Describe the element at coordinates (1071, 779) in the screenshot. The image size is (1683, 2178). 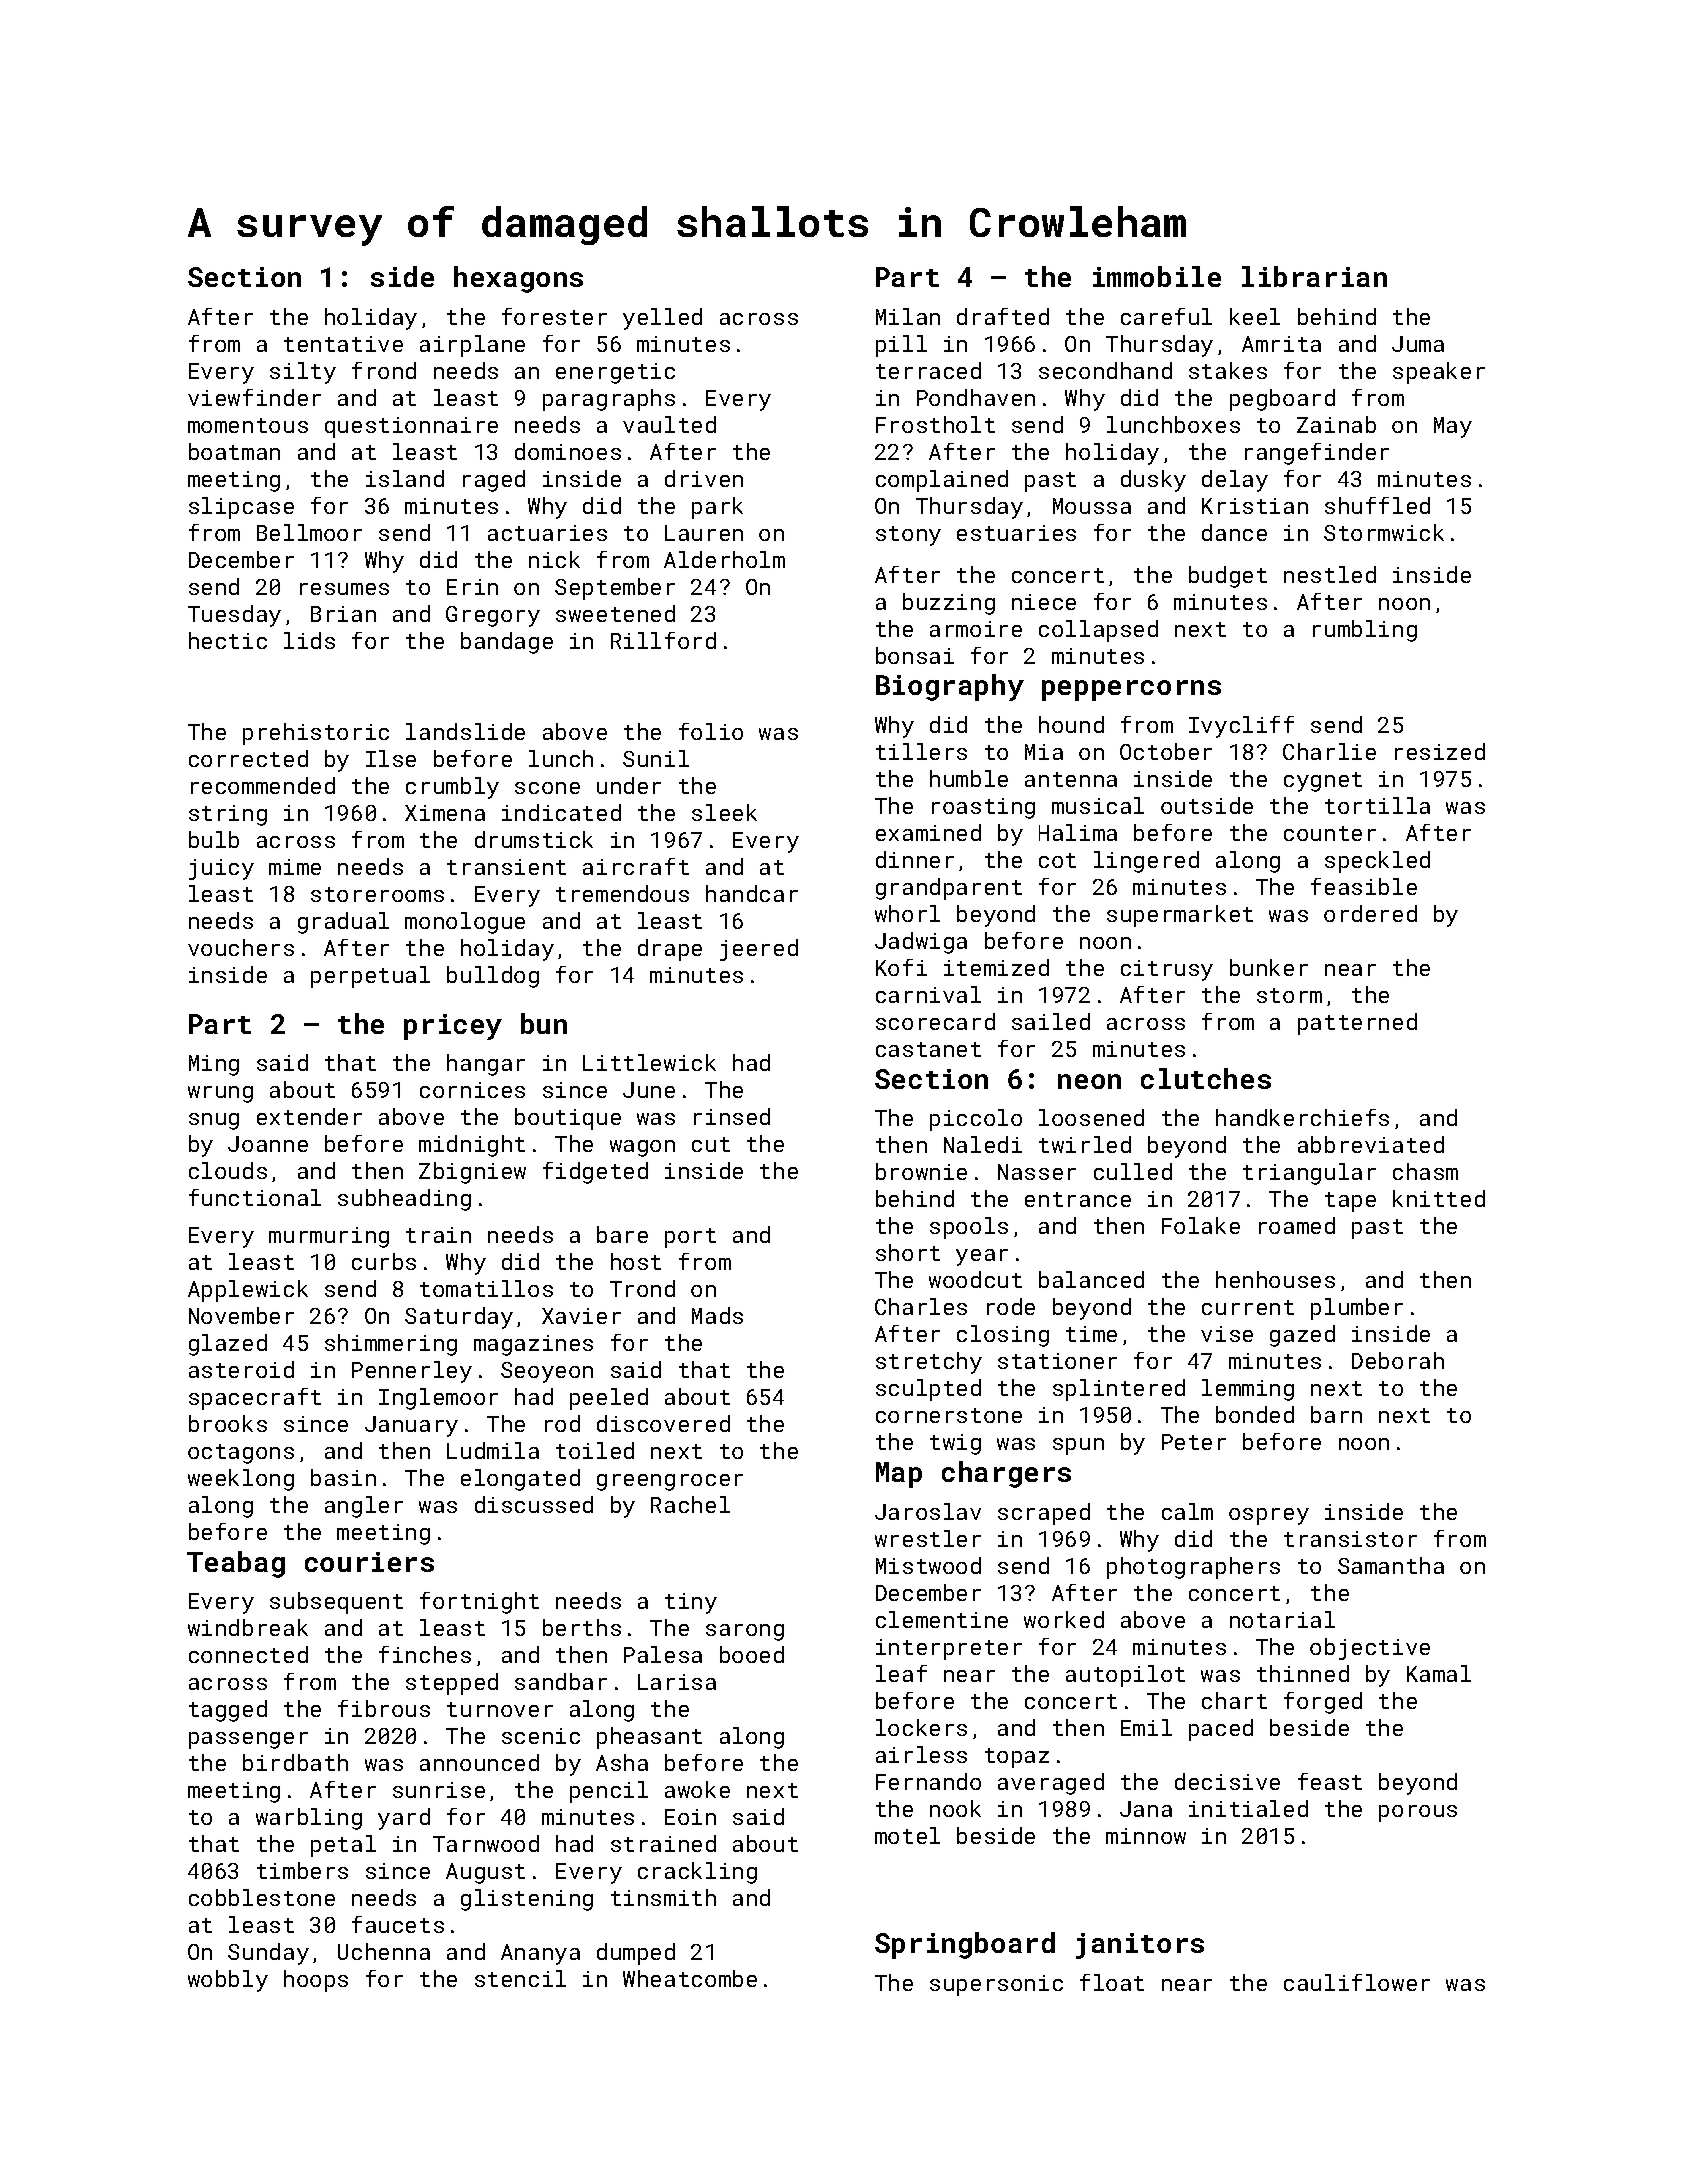
I see `antenna` at that location.
